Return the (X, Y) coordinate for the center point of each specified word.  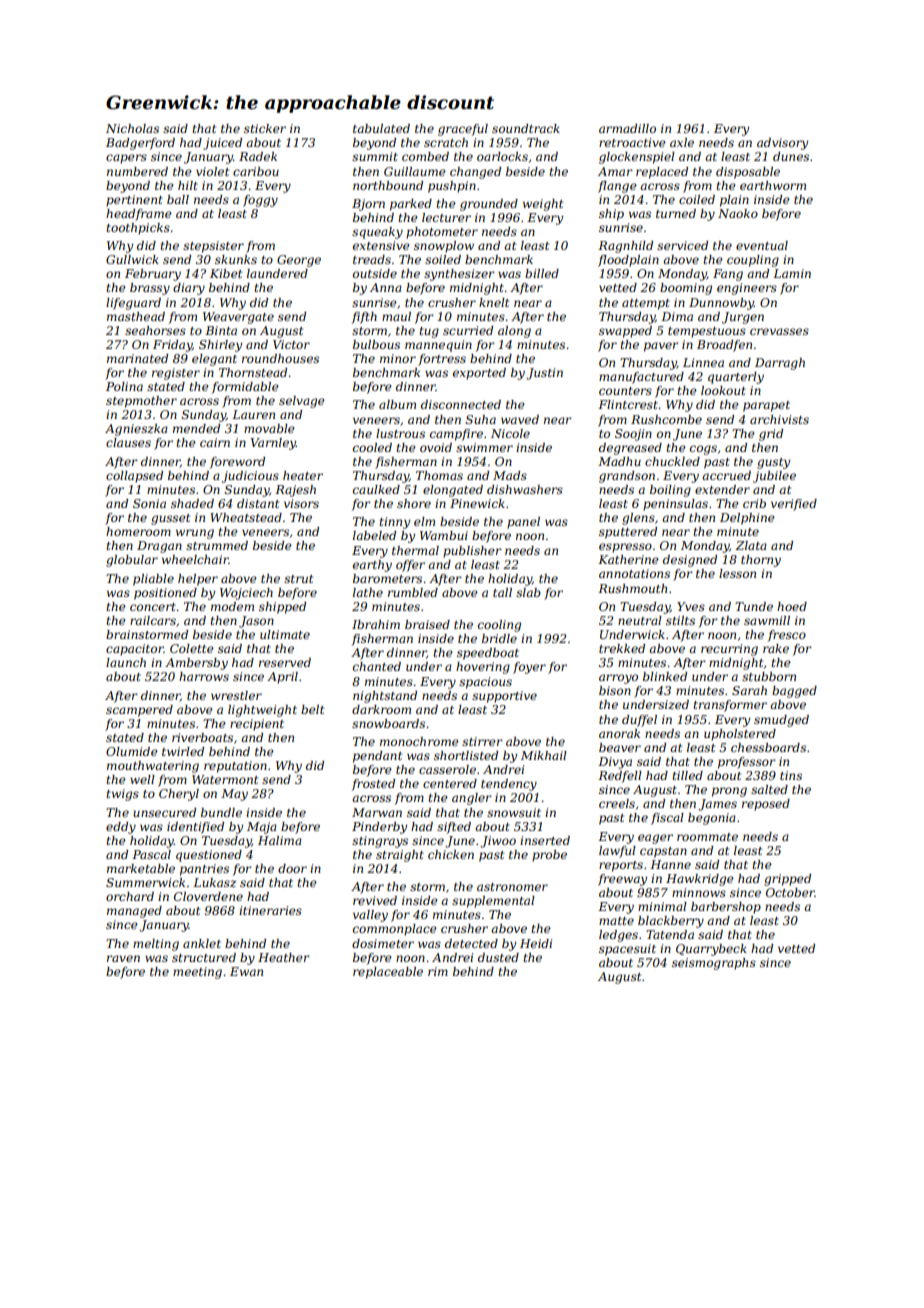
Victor (291, 344)
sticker (265, 128)
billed (542, 273)
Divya (615, 763)
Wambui (444, 535)
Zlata (751, 545)
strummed (217, 545)
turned (676, 213)
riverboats (202, 737)
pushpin (452, 187)
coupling (753, 261)
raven (123, 958)
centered (450, 783)
